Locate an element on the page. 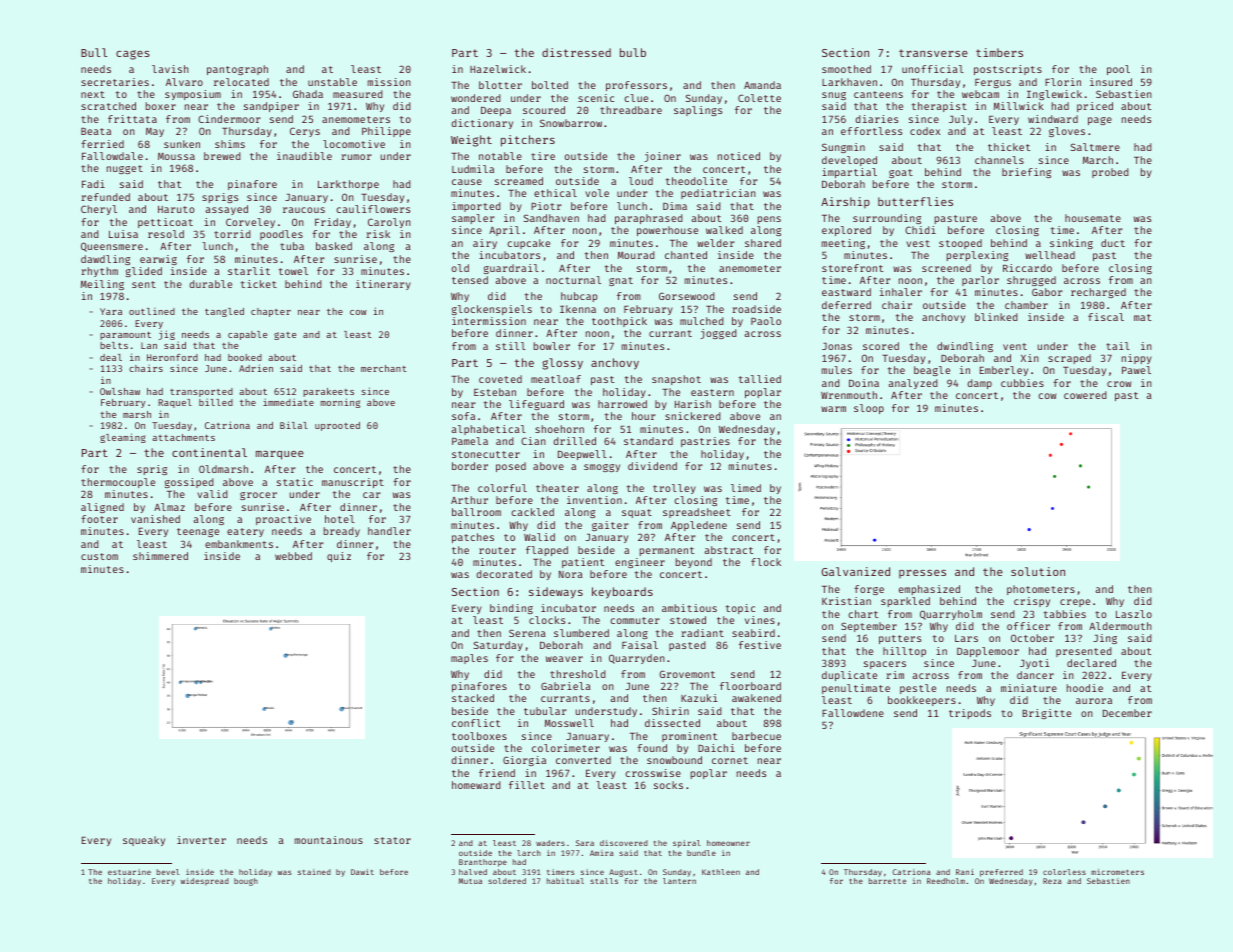  tuba is located at coordinates (292, 246).
